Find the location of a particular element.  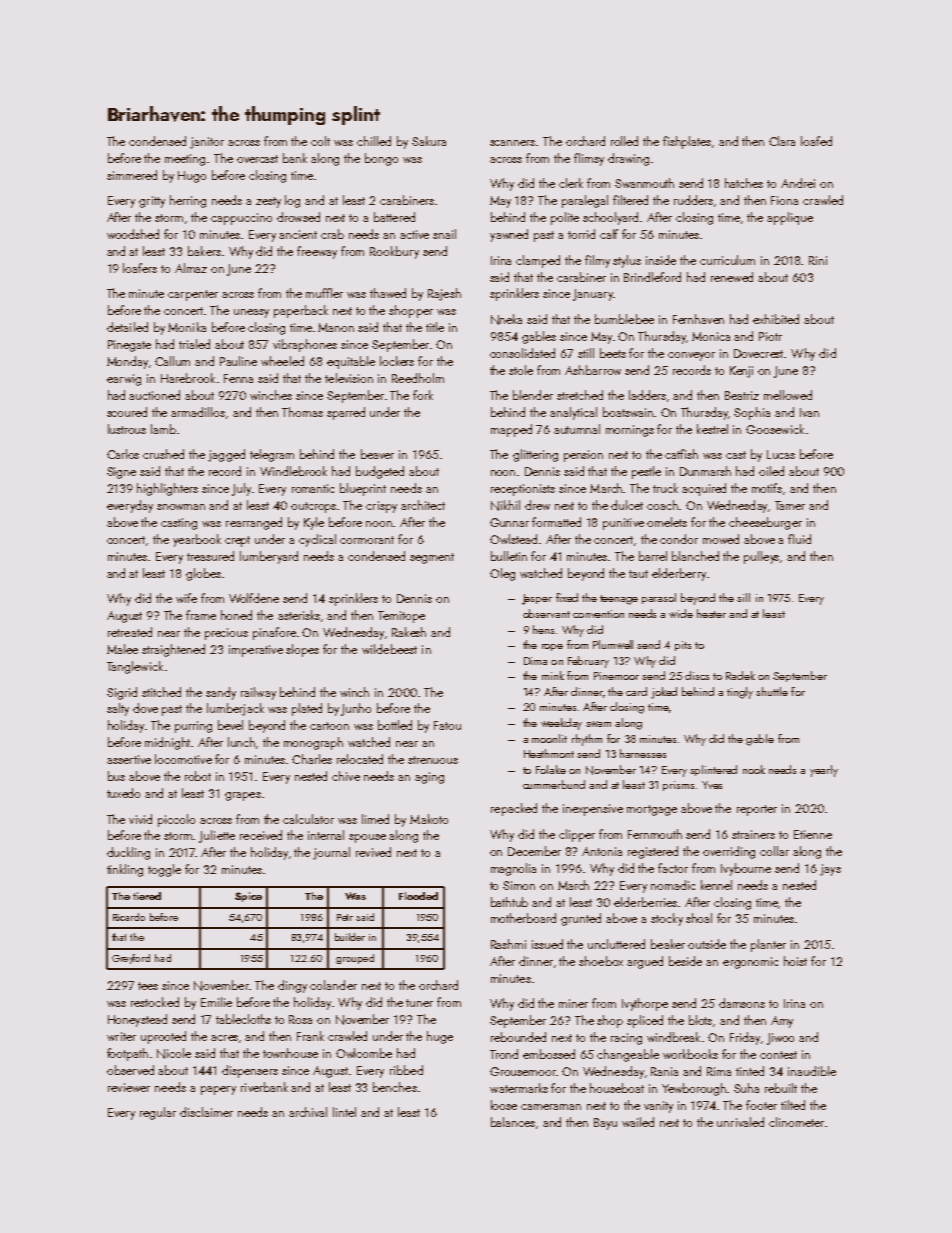

mortgage is located at coordinates (652, 810).
